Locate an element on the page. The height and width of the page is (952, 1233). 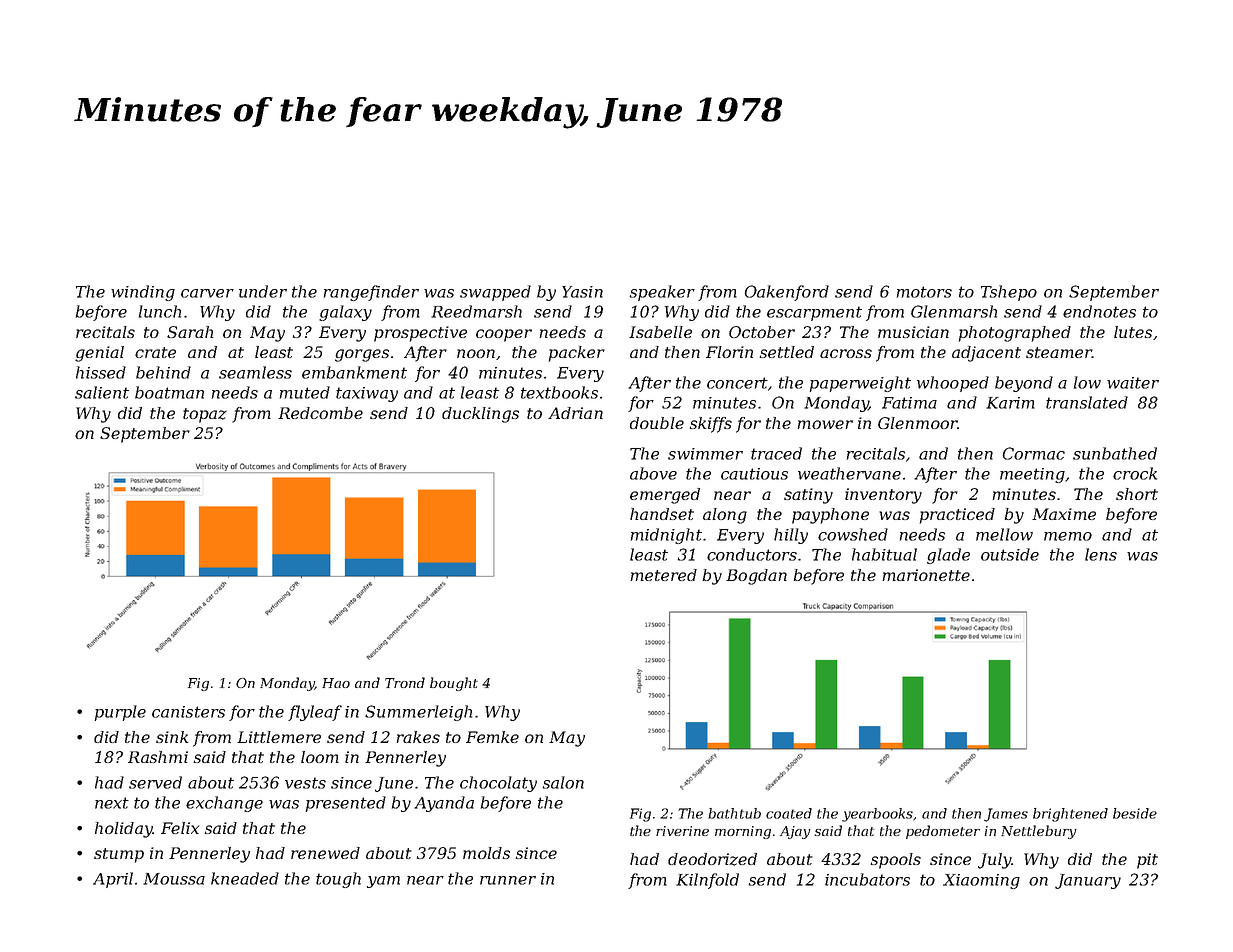
carver is located at coordinates (207, 293).
